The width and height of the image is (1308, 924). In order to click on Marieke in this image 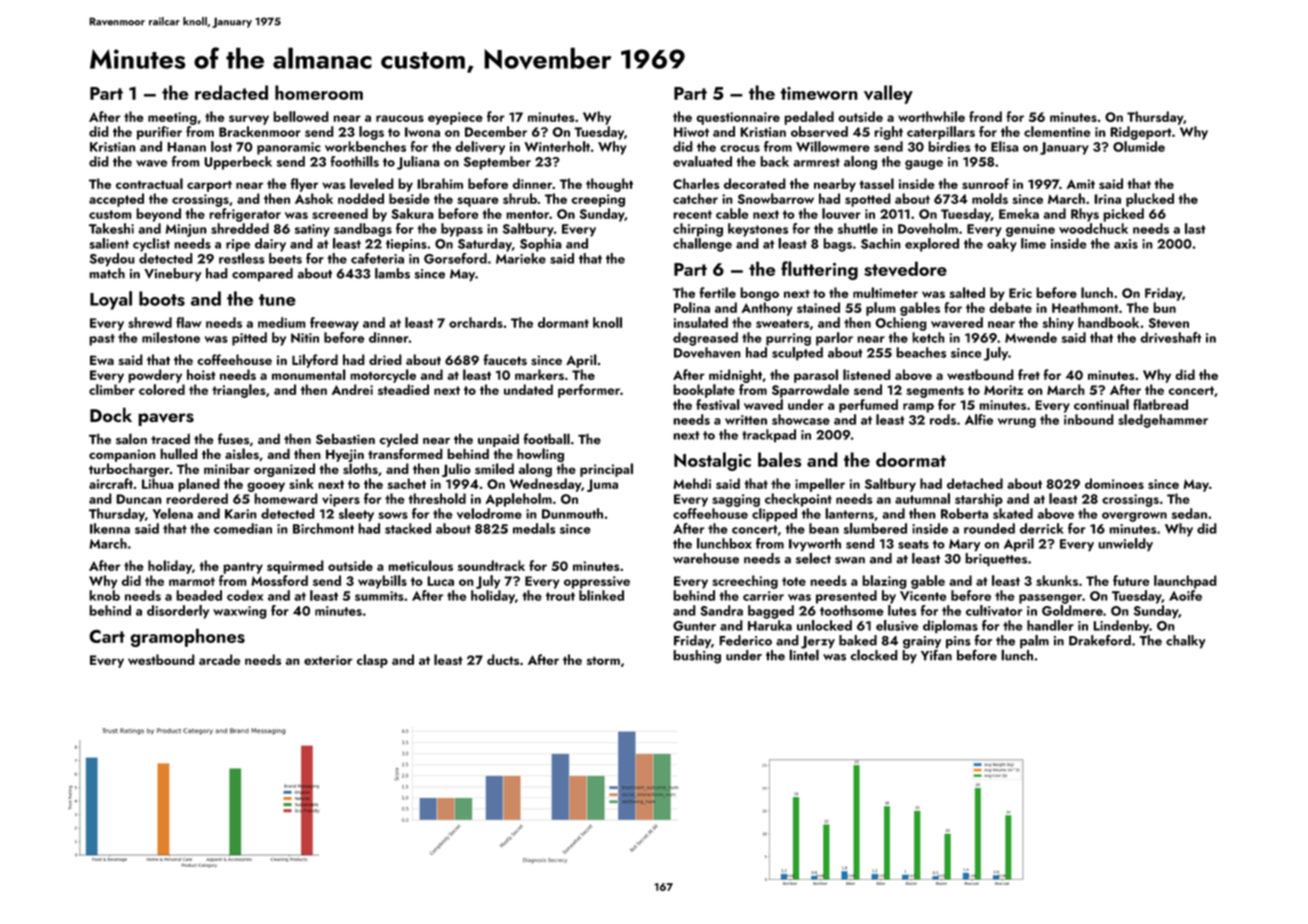, I will do `click(521, 258)`.
